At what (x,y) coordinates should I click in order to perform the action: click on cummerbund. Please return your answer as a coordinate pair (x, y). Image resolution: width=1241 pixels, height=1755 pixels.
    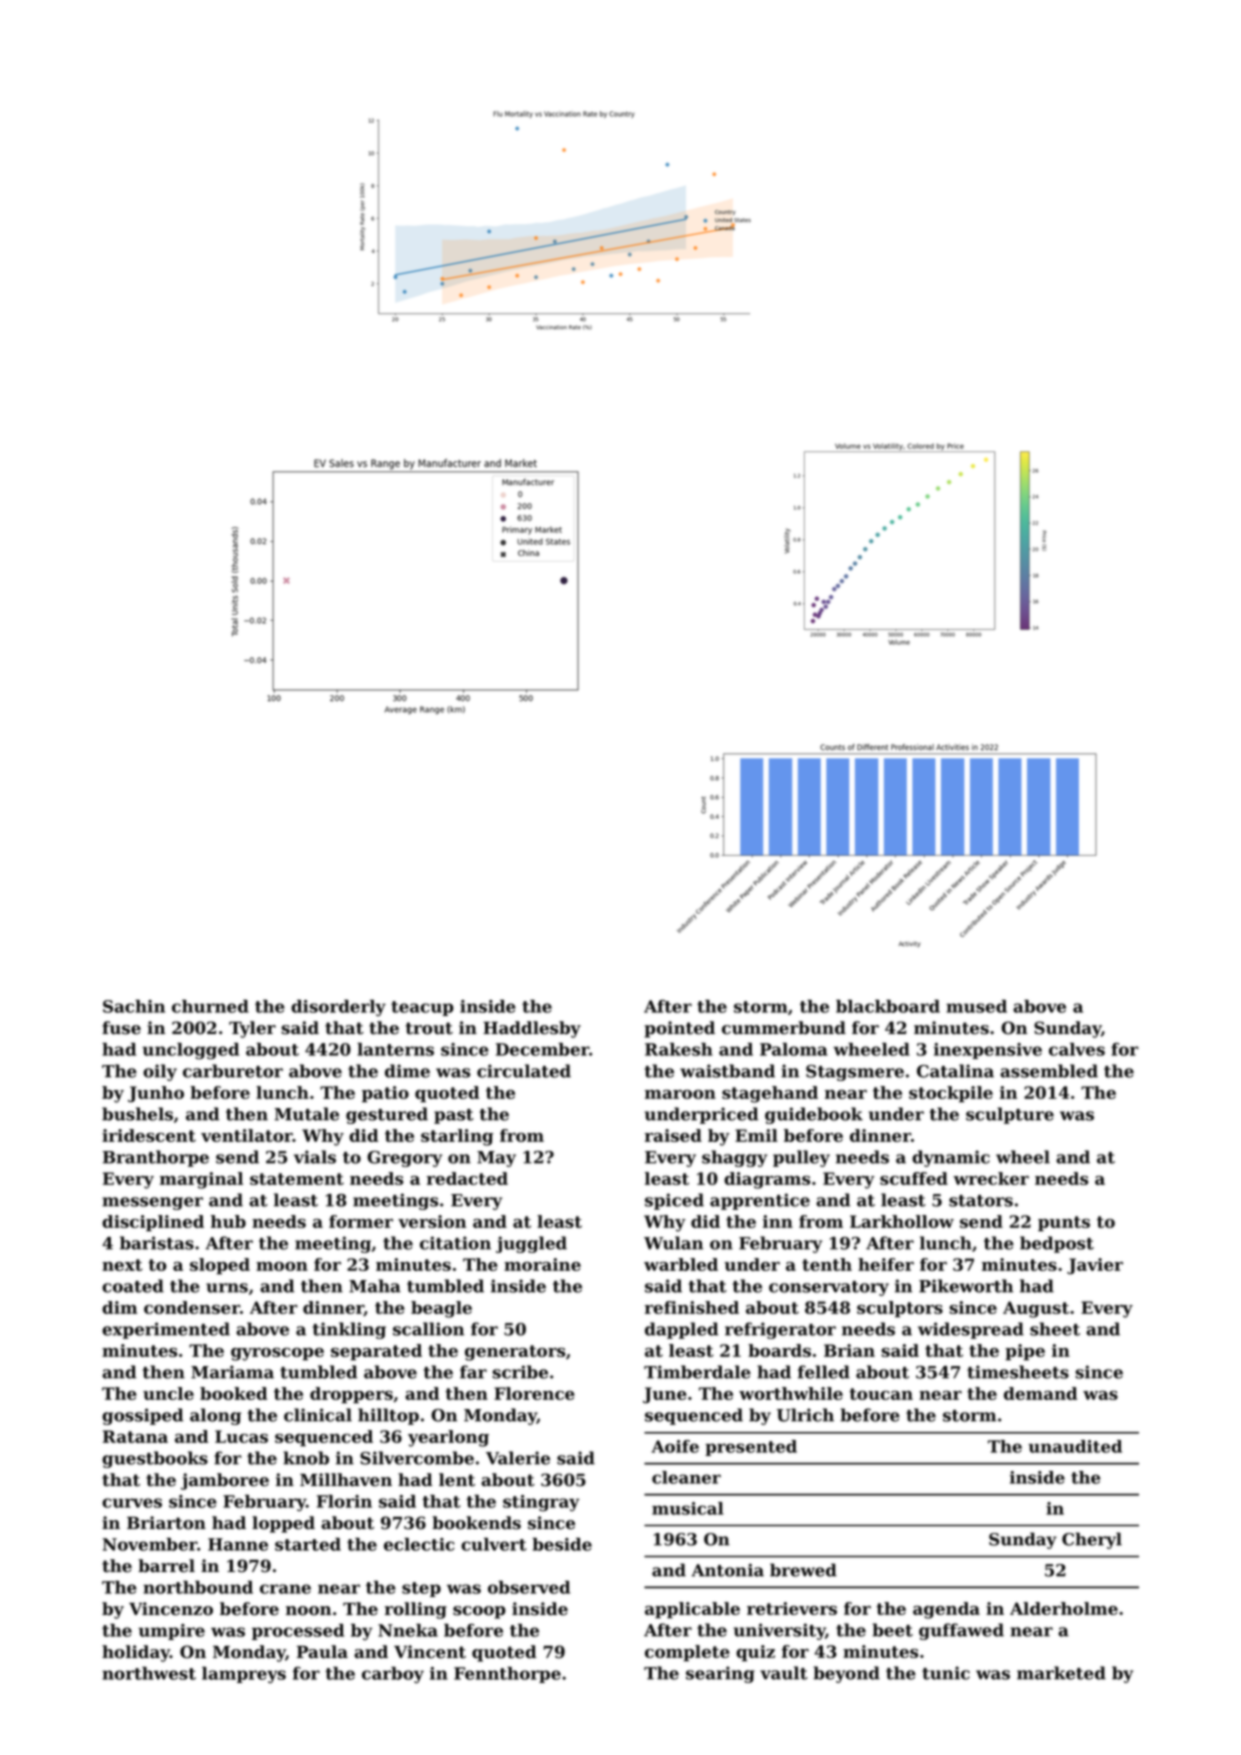
    Looking at the image, I should click on (784, 1028).
